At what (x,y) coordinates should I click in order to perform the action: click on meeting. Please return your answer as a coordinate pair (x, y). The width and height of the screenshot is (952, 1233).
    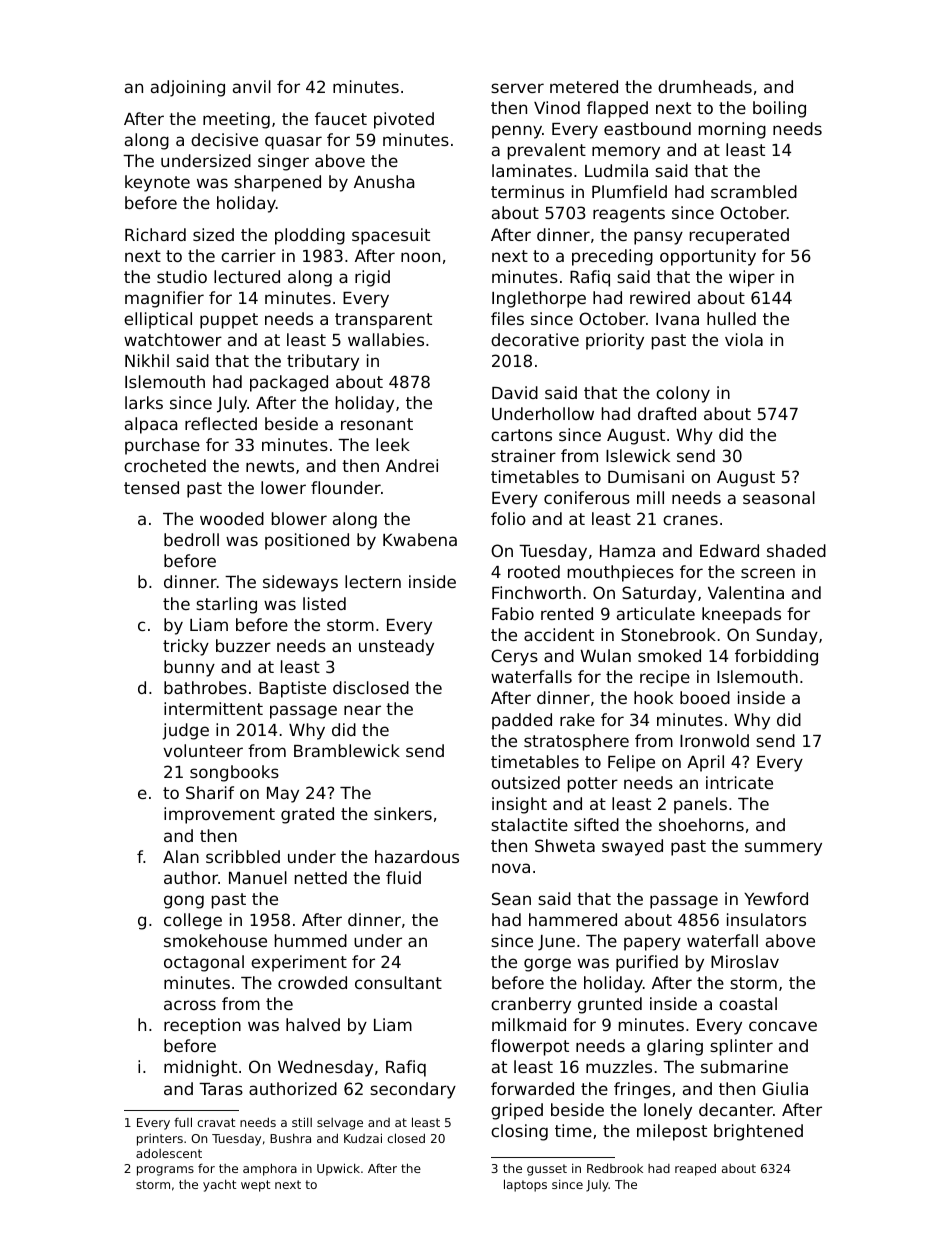
    Looking at the image, I should click on (236, 120).
